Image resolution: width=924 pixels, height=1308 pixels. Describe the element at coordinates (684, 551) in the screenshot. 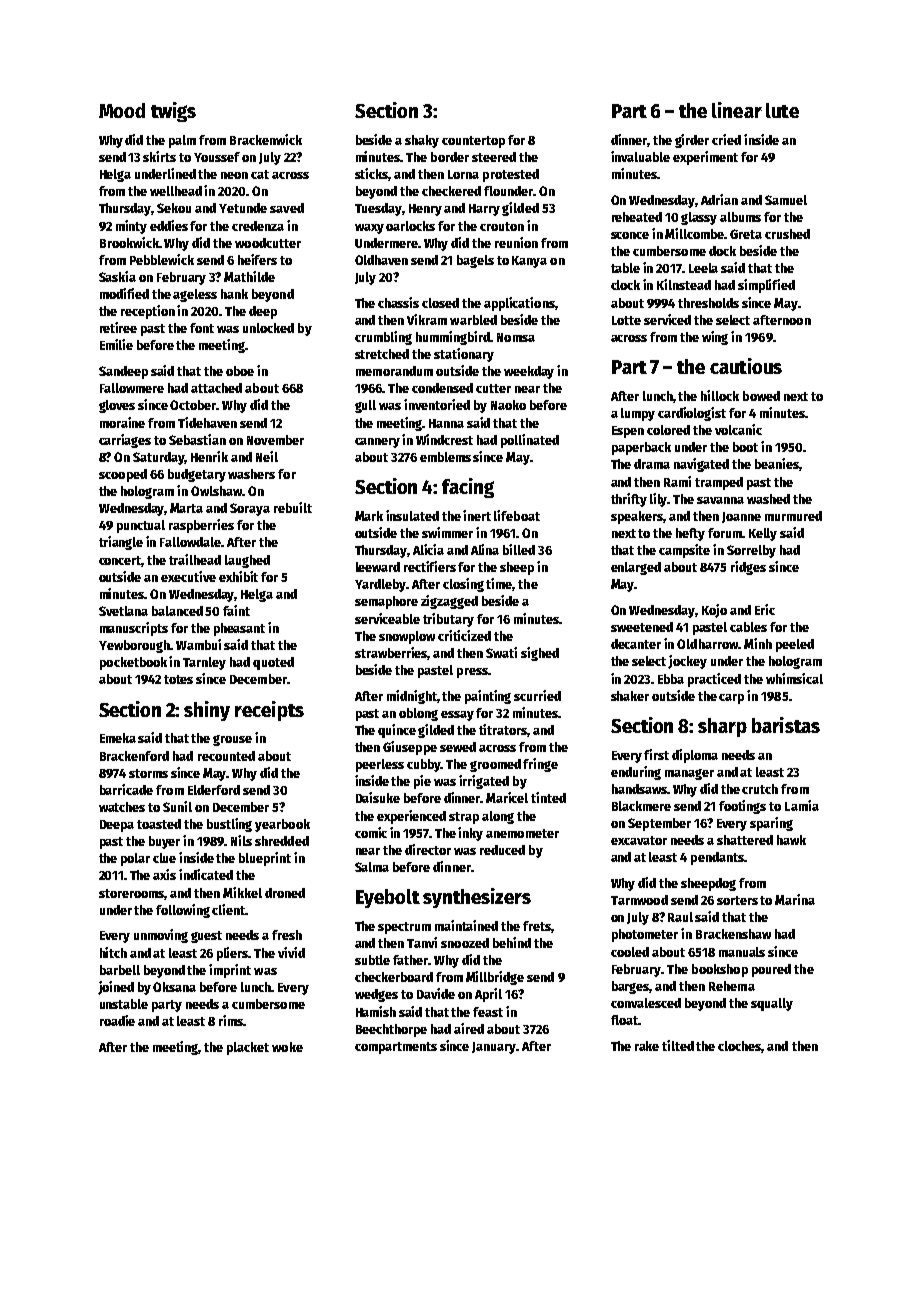

I see `campsite` at that location.
